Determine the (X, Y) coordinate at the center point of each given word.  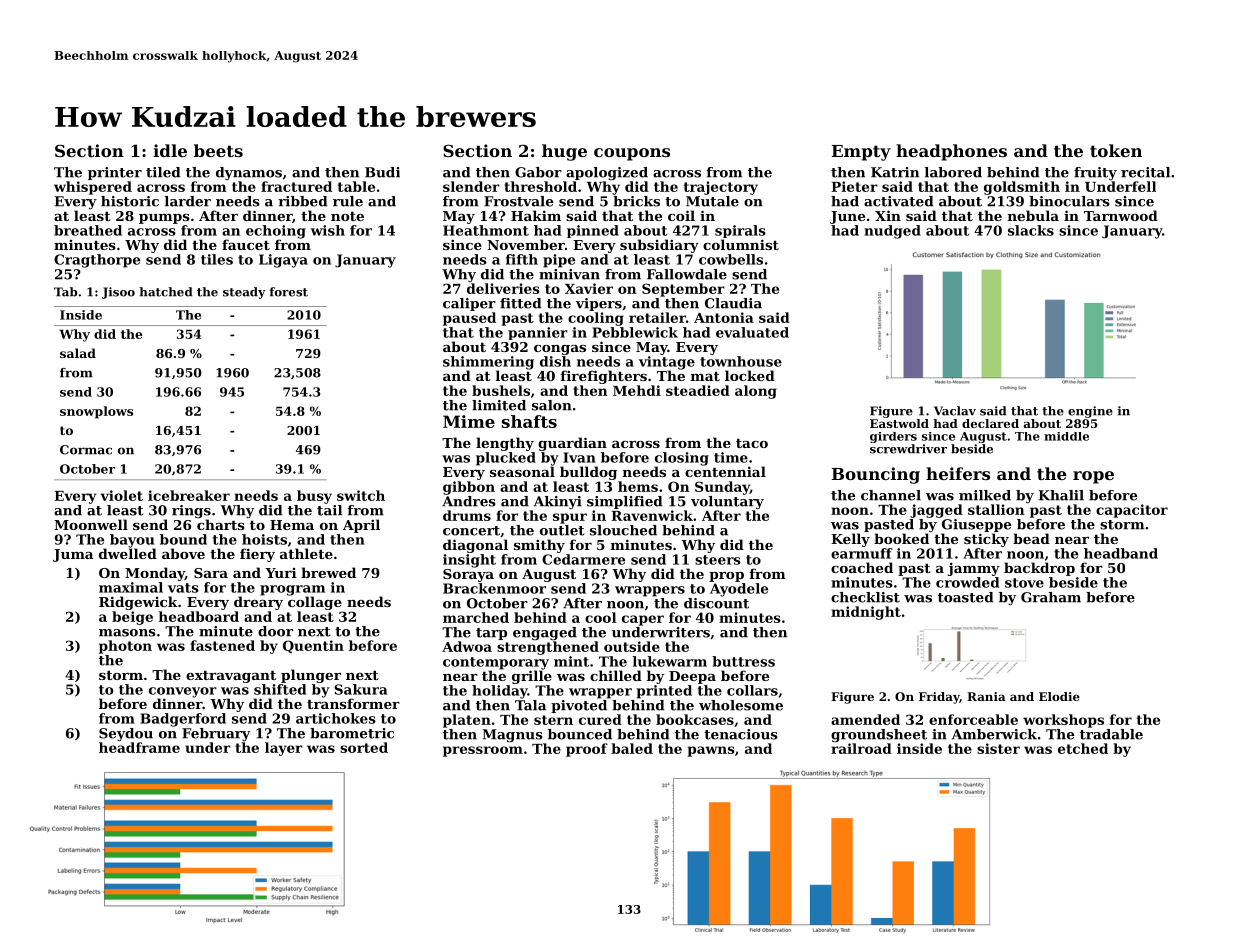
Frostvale (518, 201)
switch (361, 495)
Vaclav (955, 411)
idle (170, 150)
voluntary (727, 502)
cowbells (731, 259)
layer (284, 749)
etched (1083, 748)
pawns (711, 751)
